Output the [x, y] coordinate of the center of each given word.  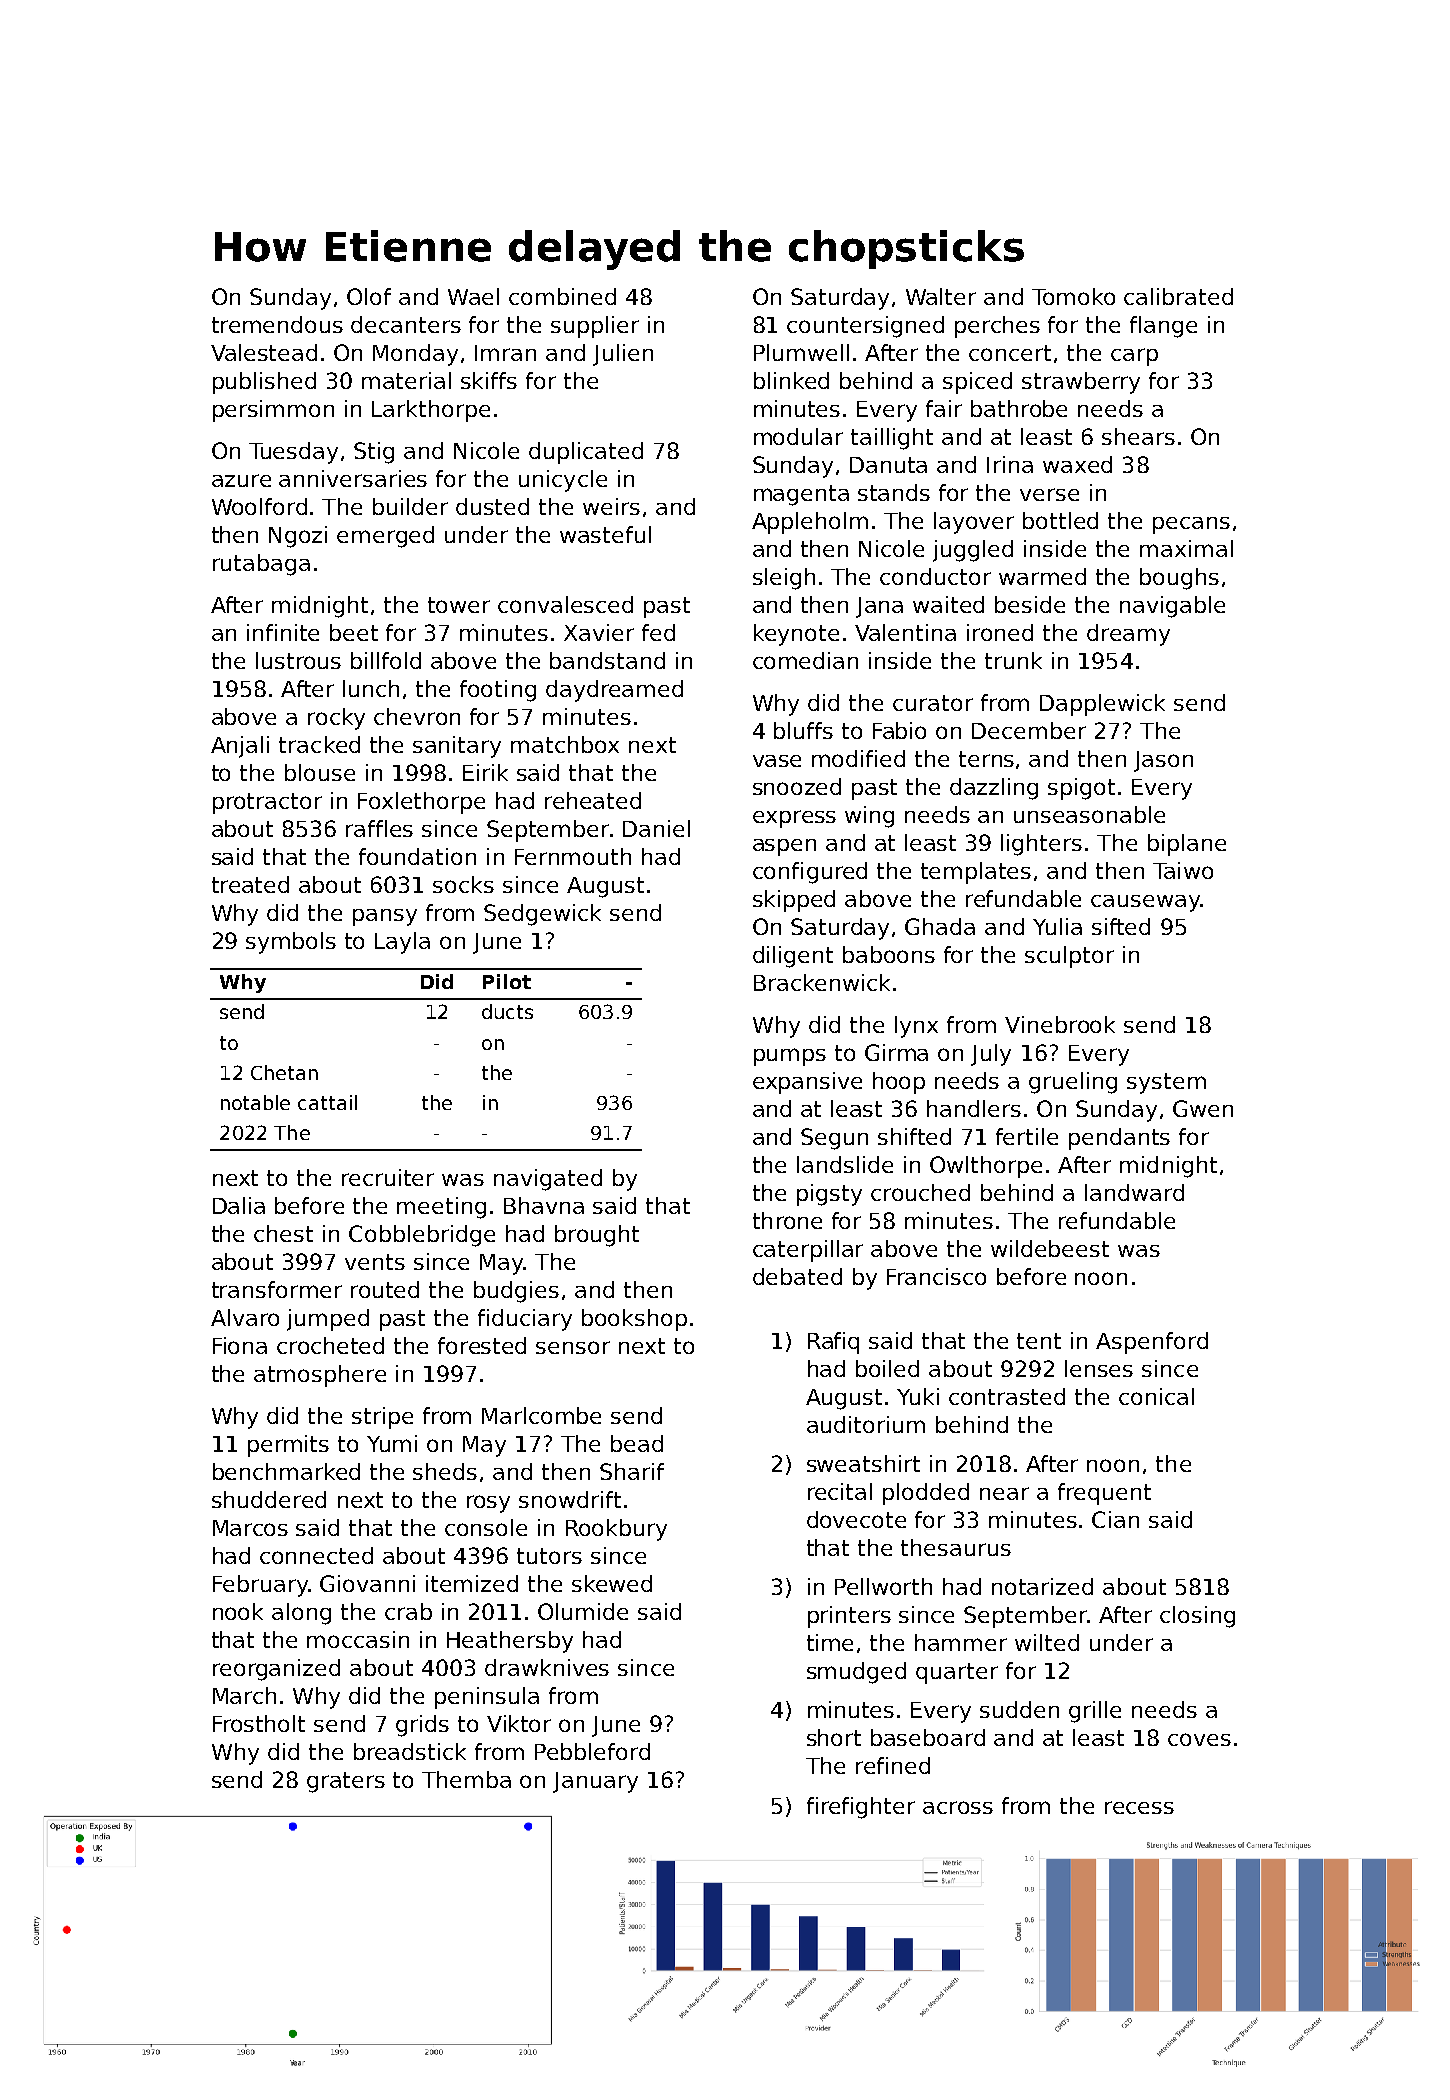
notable [255, 1102]
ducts [507, 1011]
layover [974, 523]
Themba [466, 1779]
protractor [267, 803]
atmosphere [320, 1376]
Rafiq [833, 1343]
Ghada [940, 926]
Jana [879, 607]
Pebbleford [592, 1751]
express [794, 819]
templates [976, 873]
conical [1156, 1396]
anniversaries [353, 478]
